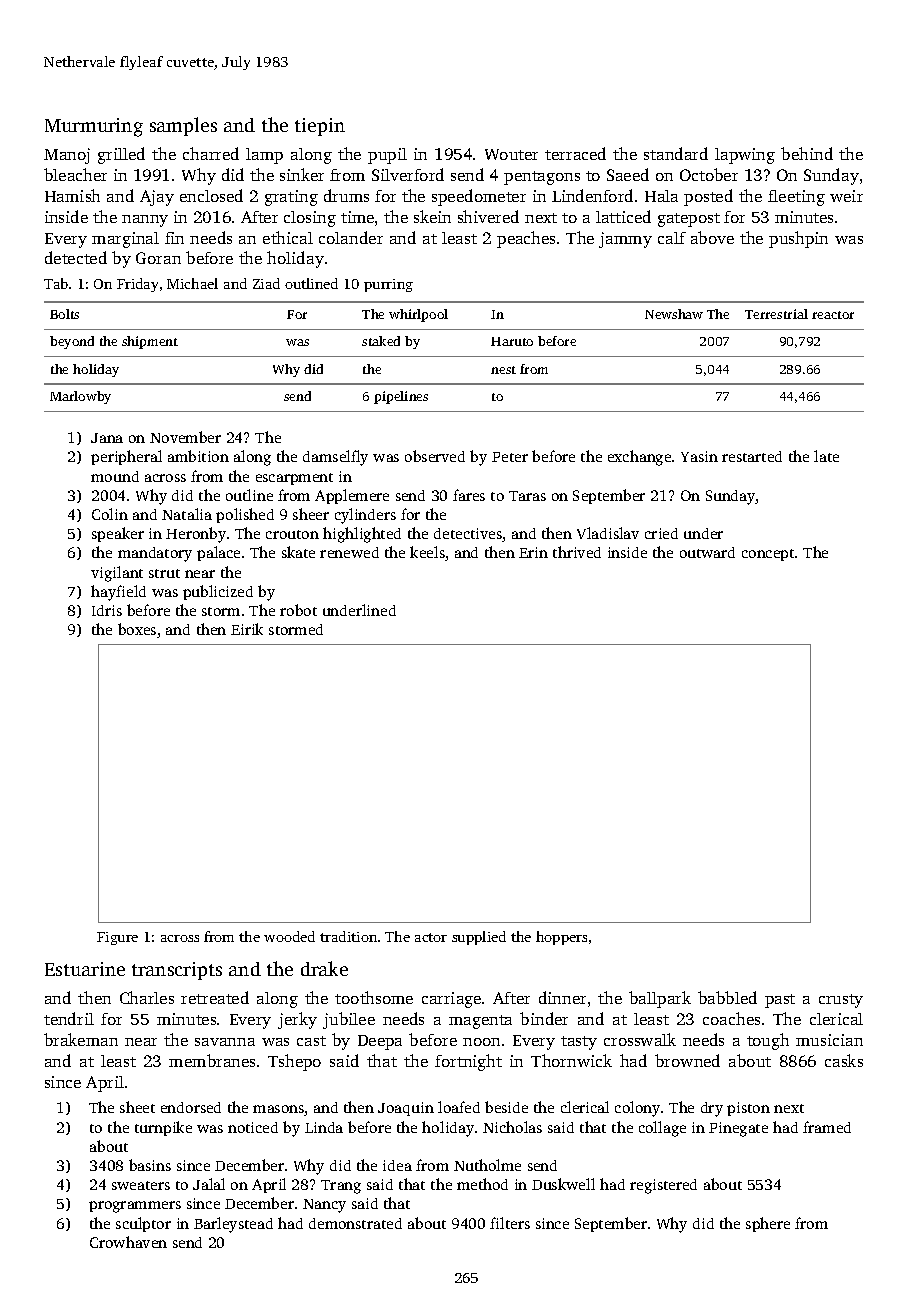 Image resolution: width=908 pixels, height=1316 pixels. Describe the element at coordinates (183, 126) in the page. I see `samples` at that location.
